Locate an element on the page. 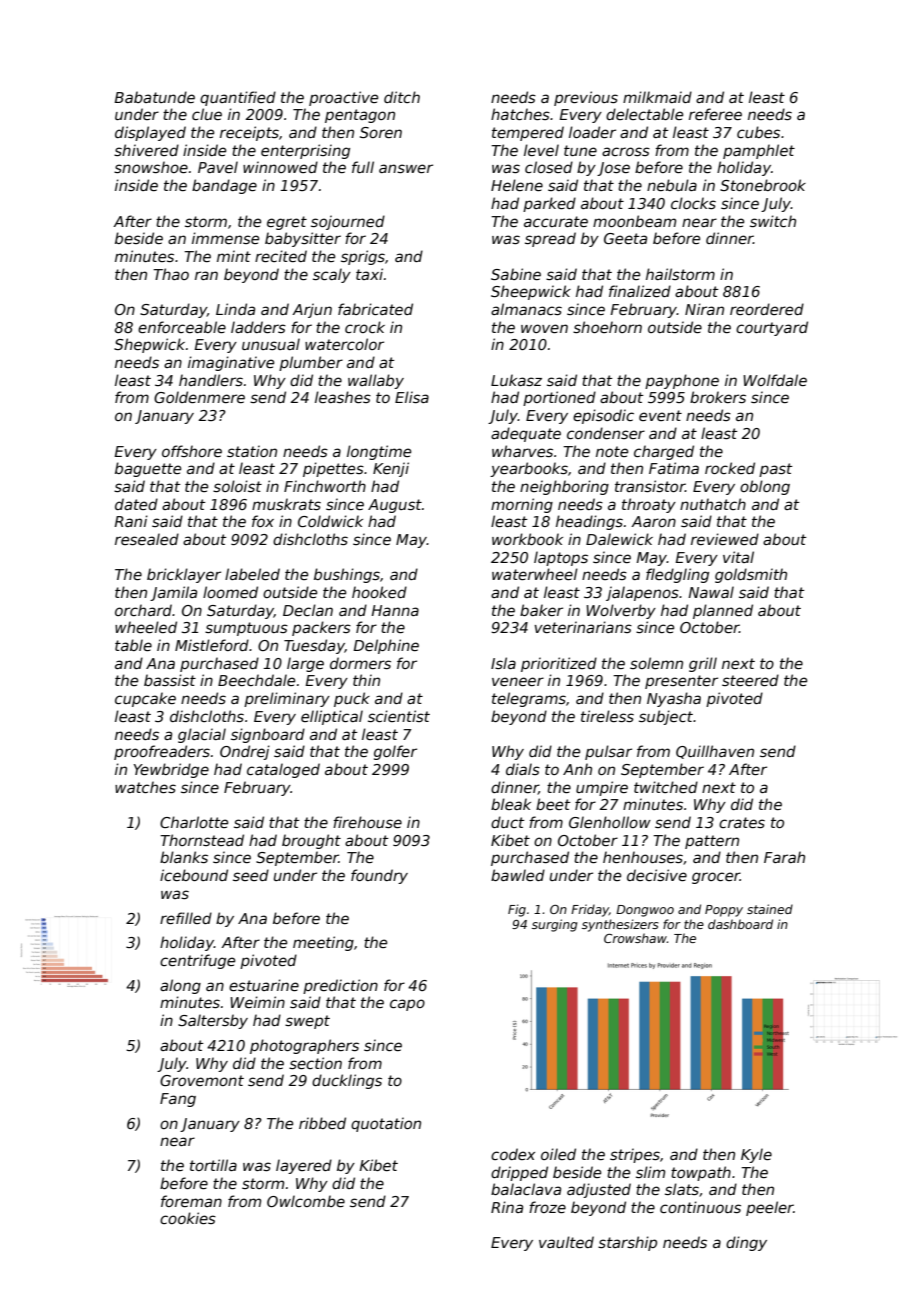 This image has height=1311, width=924. soloist is located at coordinates (237, 486).
